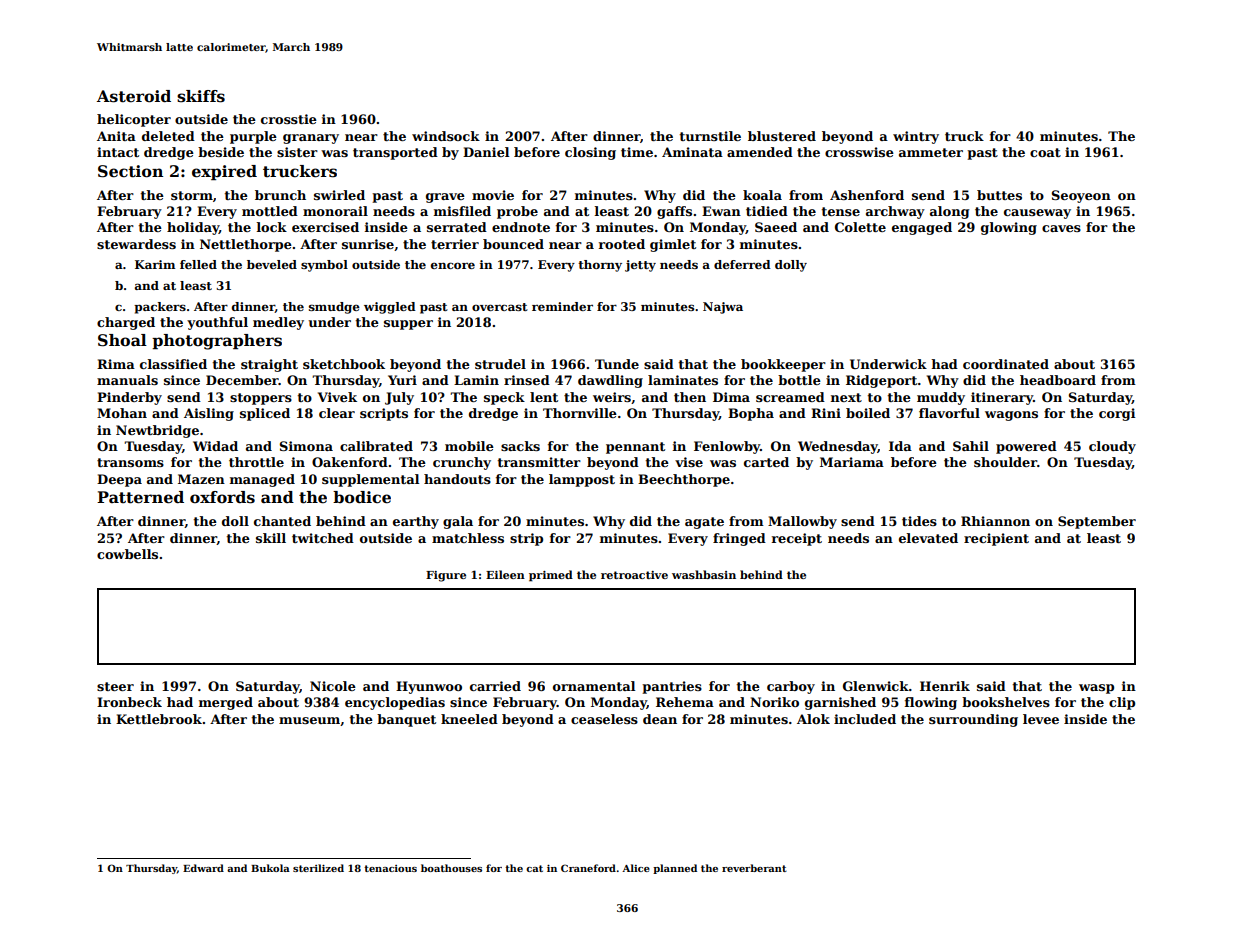  What do you see at coordinates (500, 364) in the page?
I see `strudel` at bounding box center [500, 364].
